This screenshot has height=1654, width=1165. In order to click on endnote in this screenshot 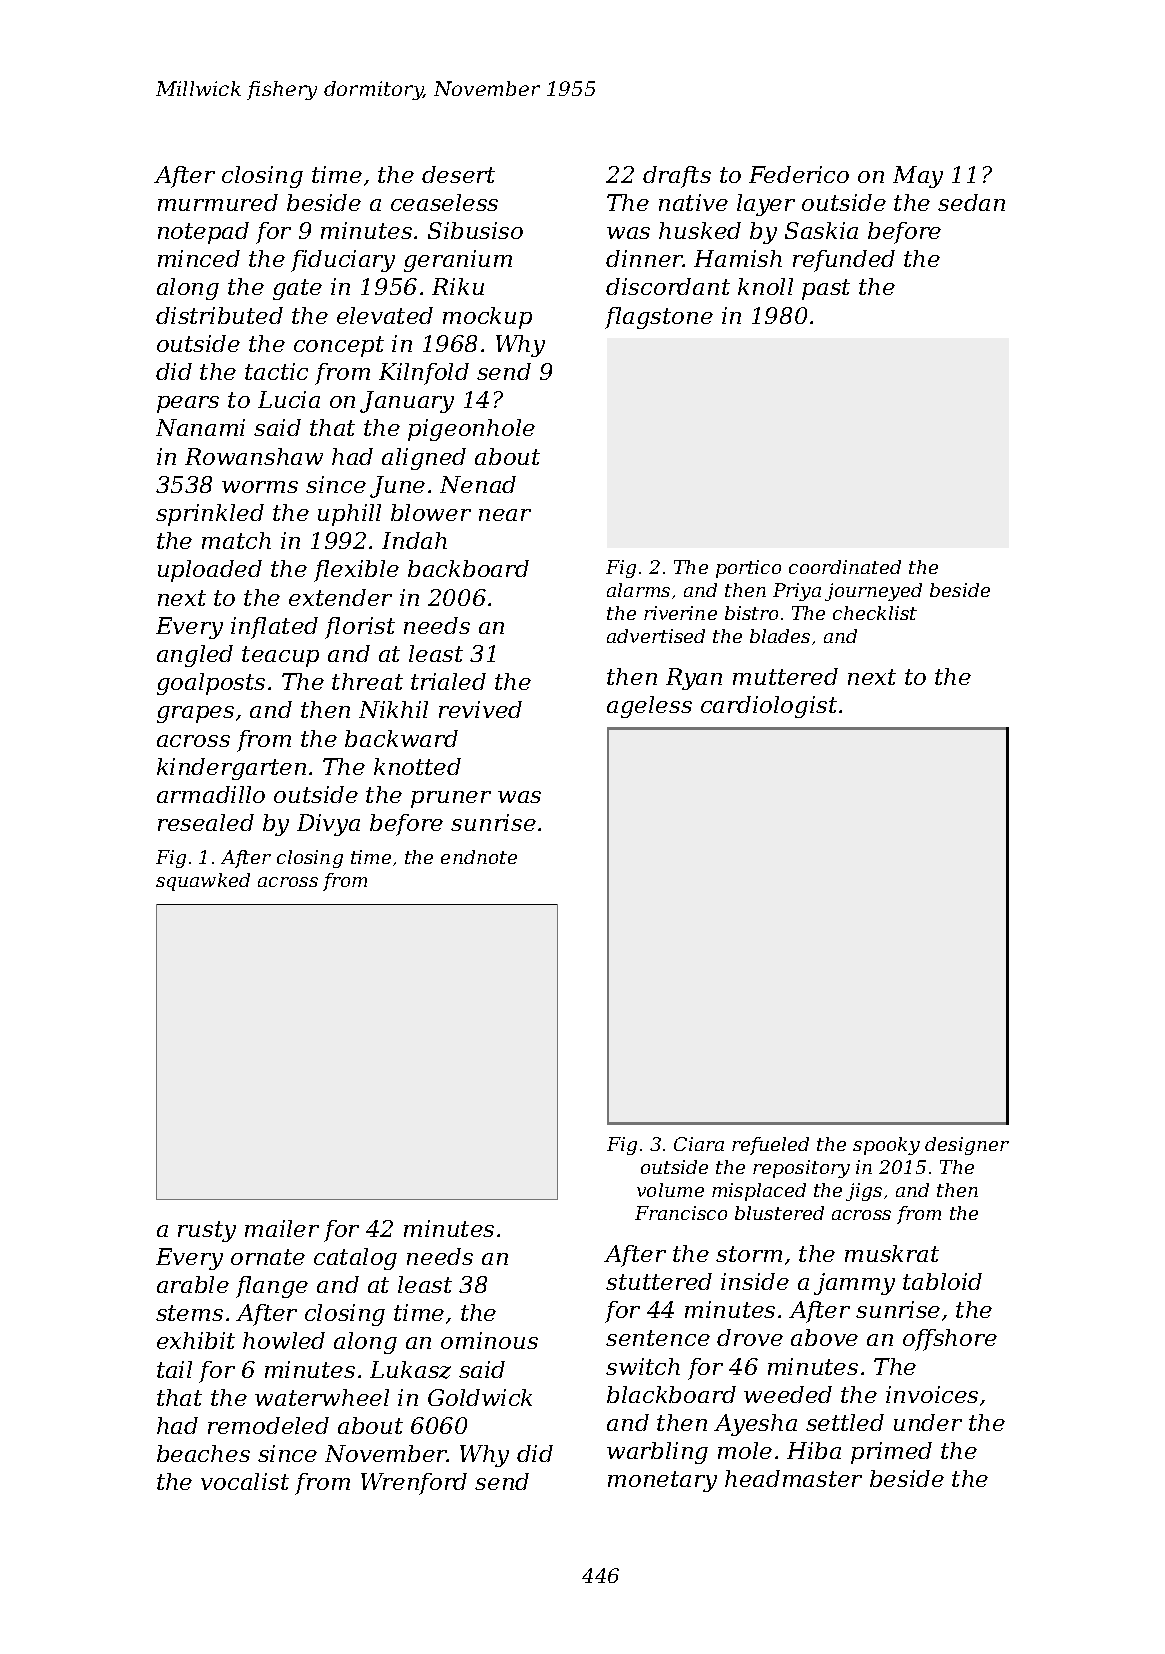, I will do `click(479, 857)`.
